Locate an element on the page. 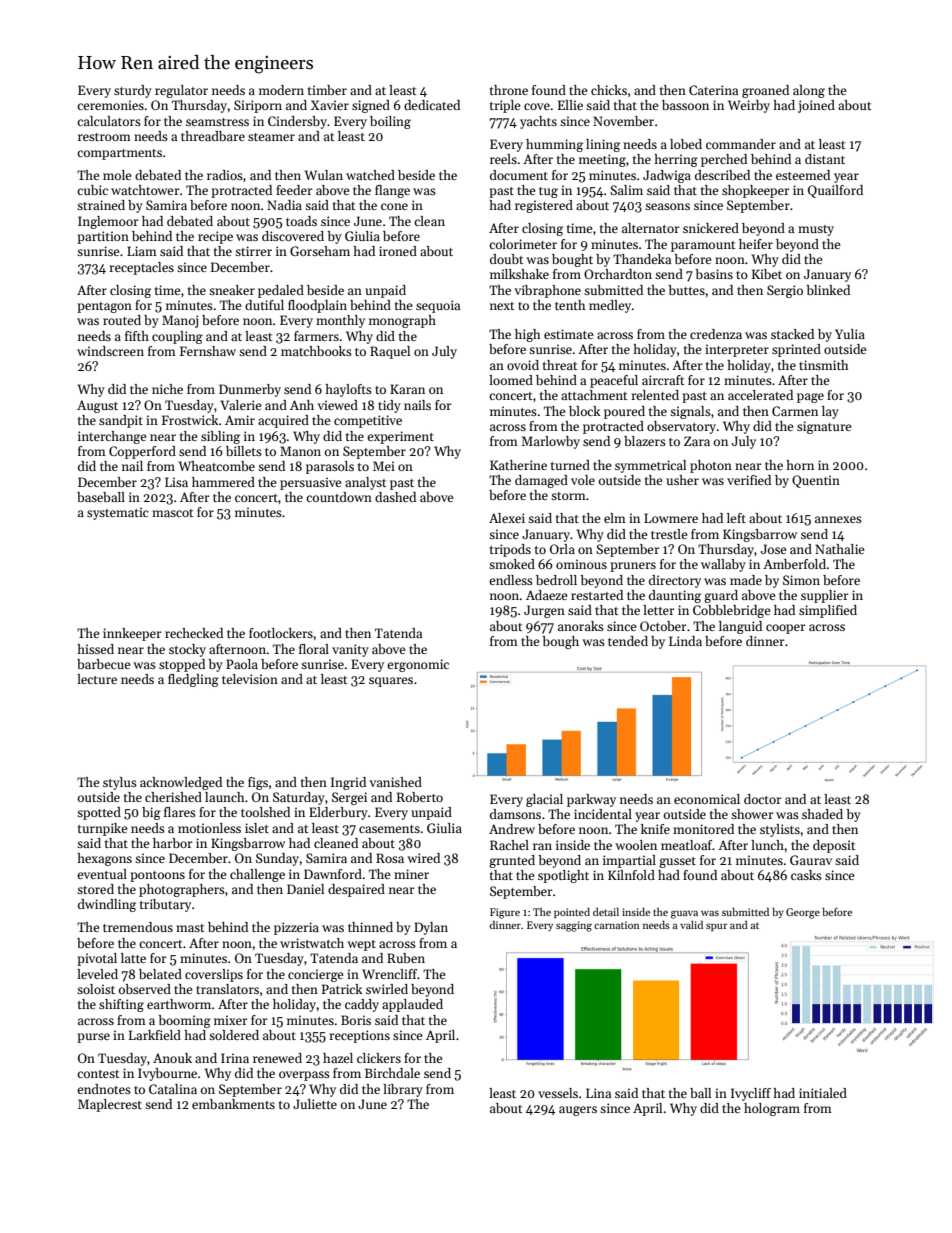 The width and height of the page is (952, 1233). seamstress is located at coordinates (217, 122).
